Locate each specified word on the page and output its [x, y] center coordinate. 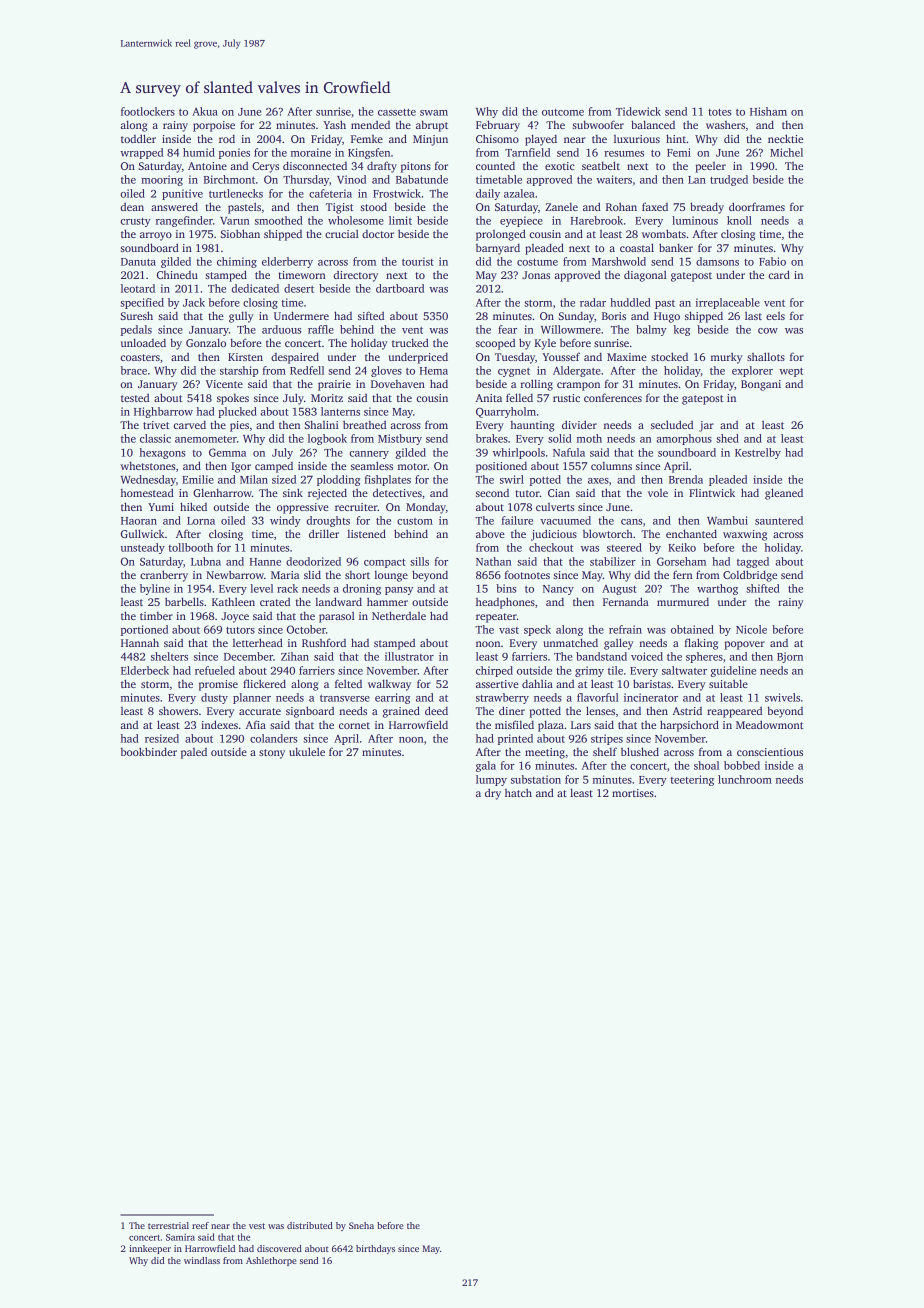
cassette [397, 112]
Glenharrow [222, 492]
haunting [533, 426]
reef [200, 1225]
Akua [205, 111]
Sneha [361, 1225]
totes [719, 112]
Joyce [235, 617]
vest [257, 1226]
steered [624, 547]
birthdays [375, 1249]
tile [615, 670]
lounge [391, 576]
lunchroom [745, 779]
